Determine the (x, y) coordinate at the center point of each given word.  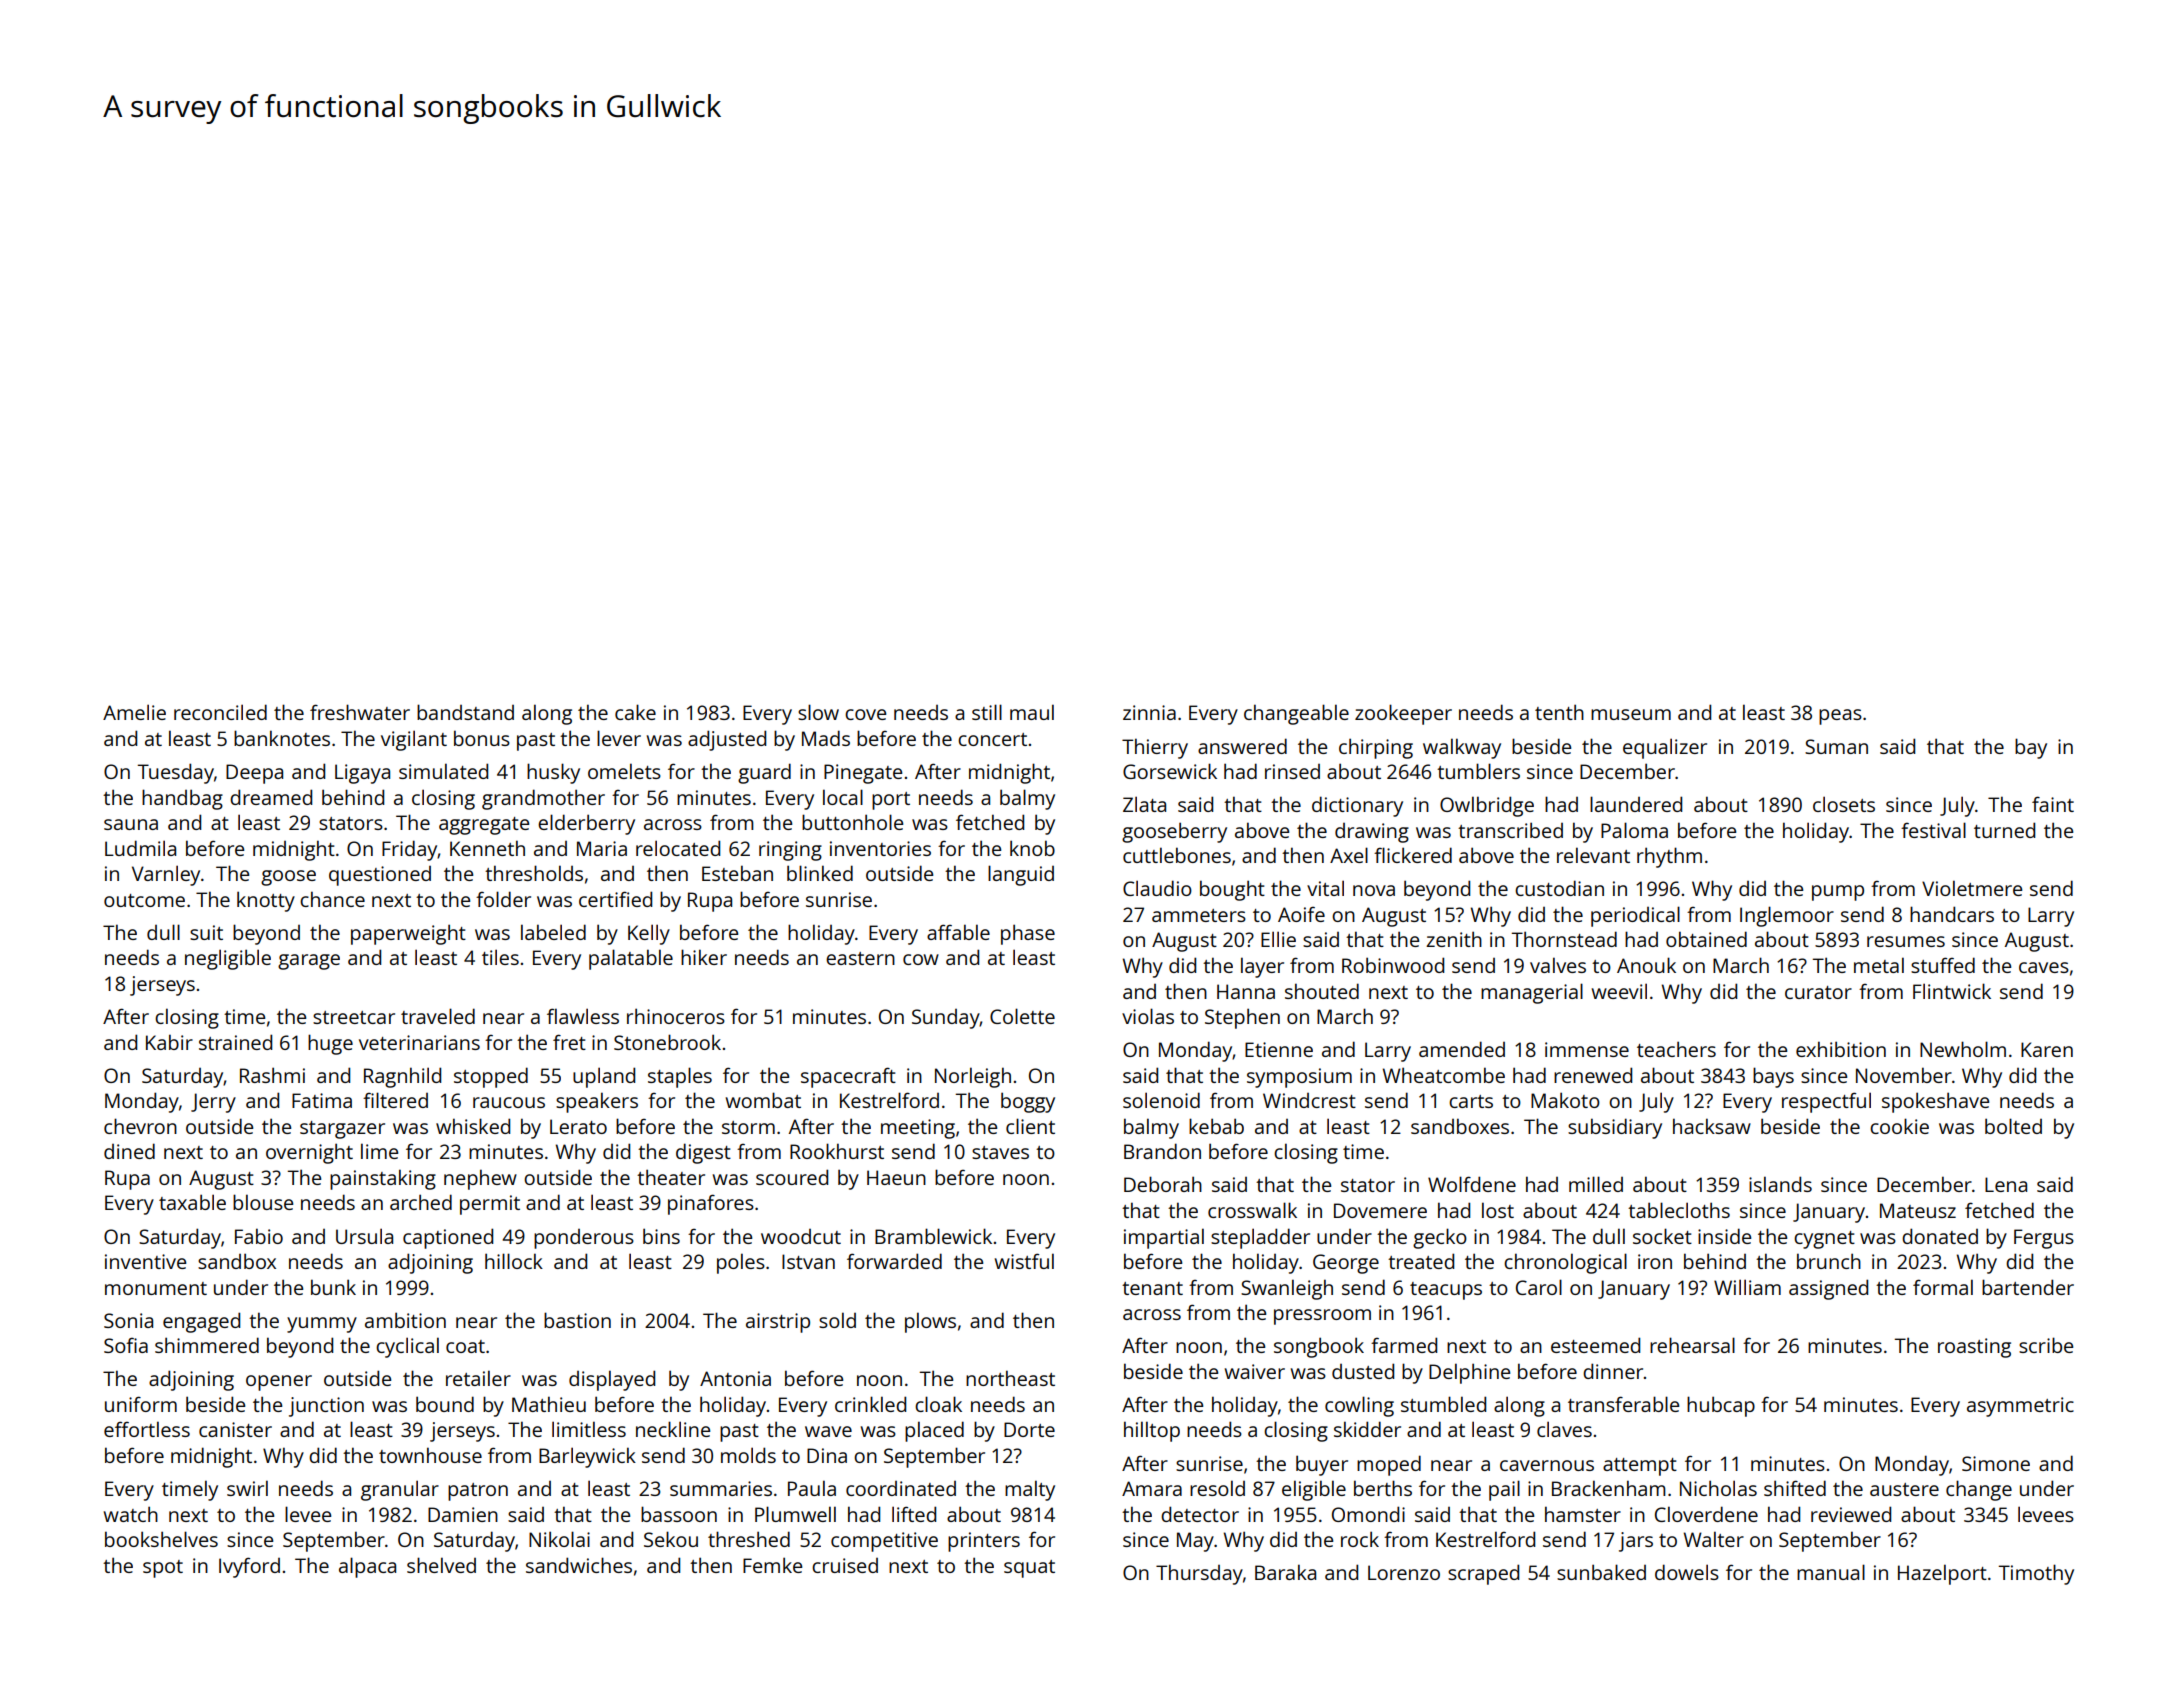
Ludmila (140, 848)
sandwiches (579, 1565)
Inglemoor (1787, 916)
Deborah (1163, 1184)
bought (1232, 890)
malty (1030, 1490)
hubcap (1721, 1406)
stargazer (342, 1130)
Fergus (2044, 1239)
